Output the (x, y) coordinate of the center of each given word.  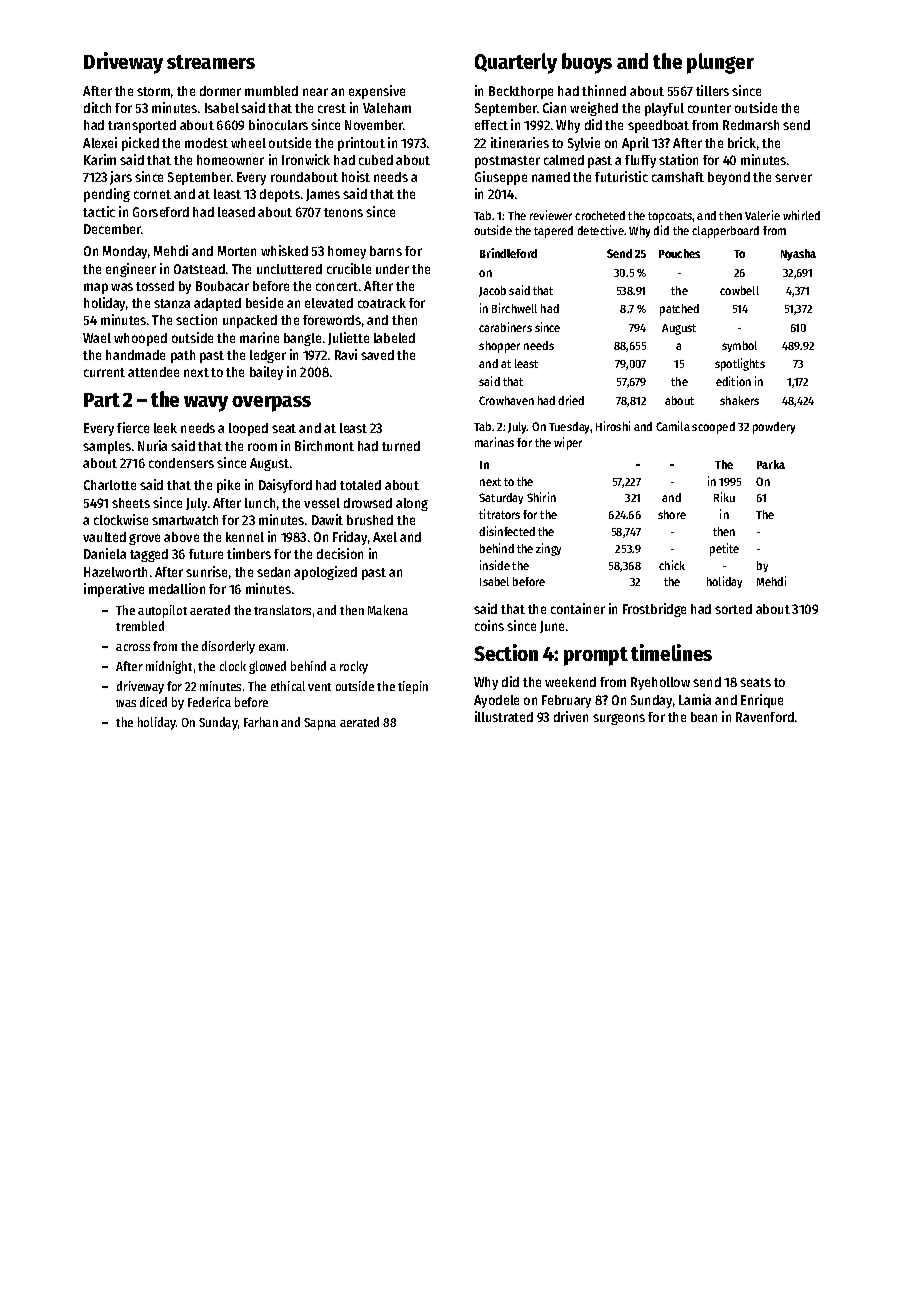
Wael (97, 338)
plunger (720, 63)
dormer (220, 91)
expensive (377, 92)
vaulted (104, 537)
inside (495, 565)
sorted (733, 609)
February (566, 701)
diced (153, 702)
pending (107, 195)
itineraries (520, 142)
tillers (712, 90)
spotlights (740, 364)
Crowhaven (506, 400)
